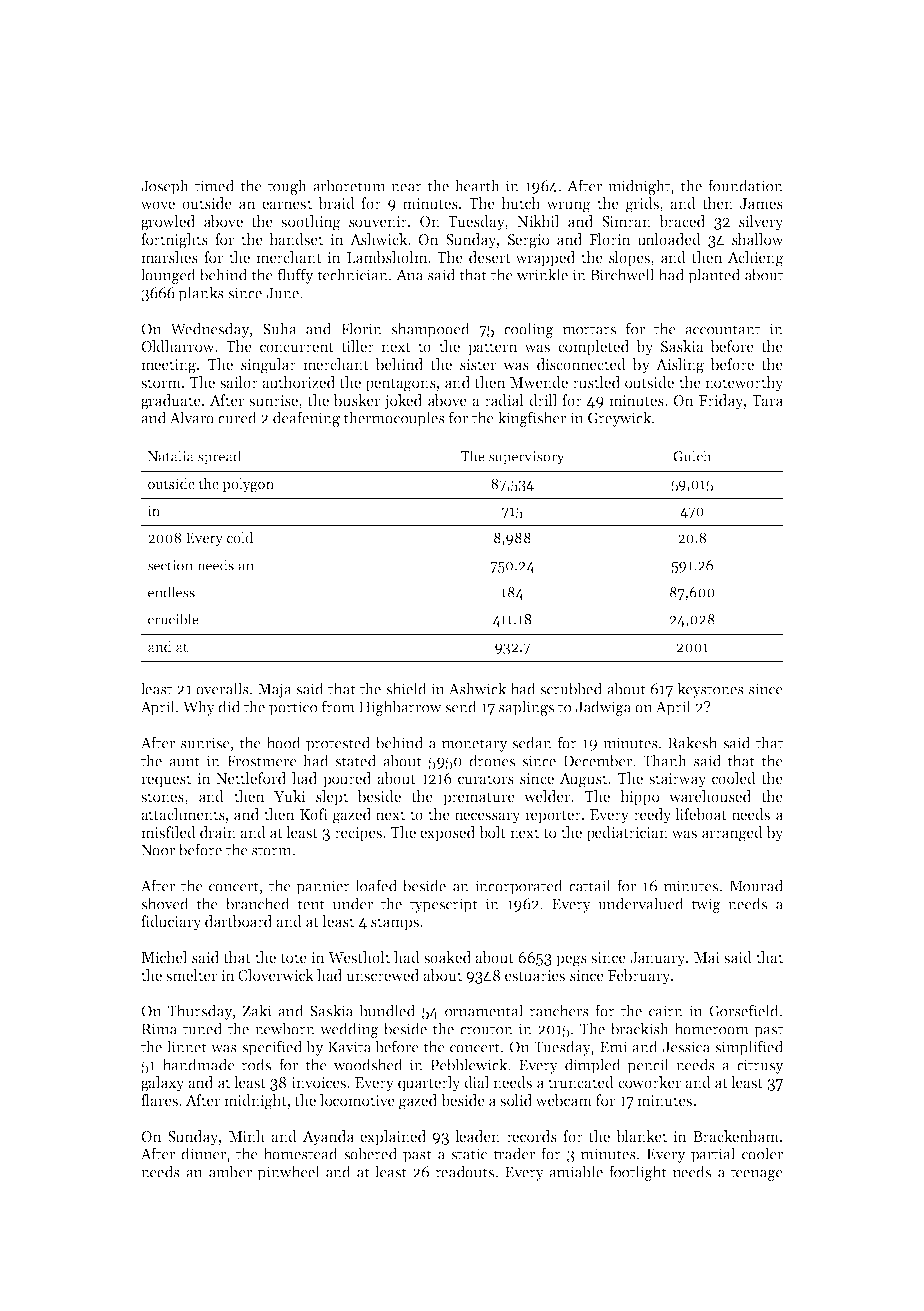 This image has width=924, height=1311. I want to click on accountant, so click(722, 329).
